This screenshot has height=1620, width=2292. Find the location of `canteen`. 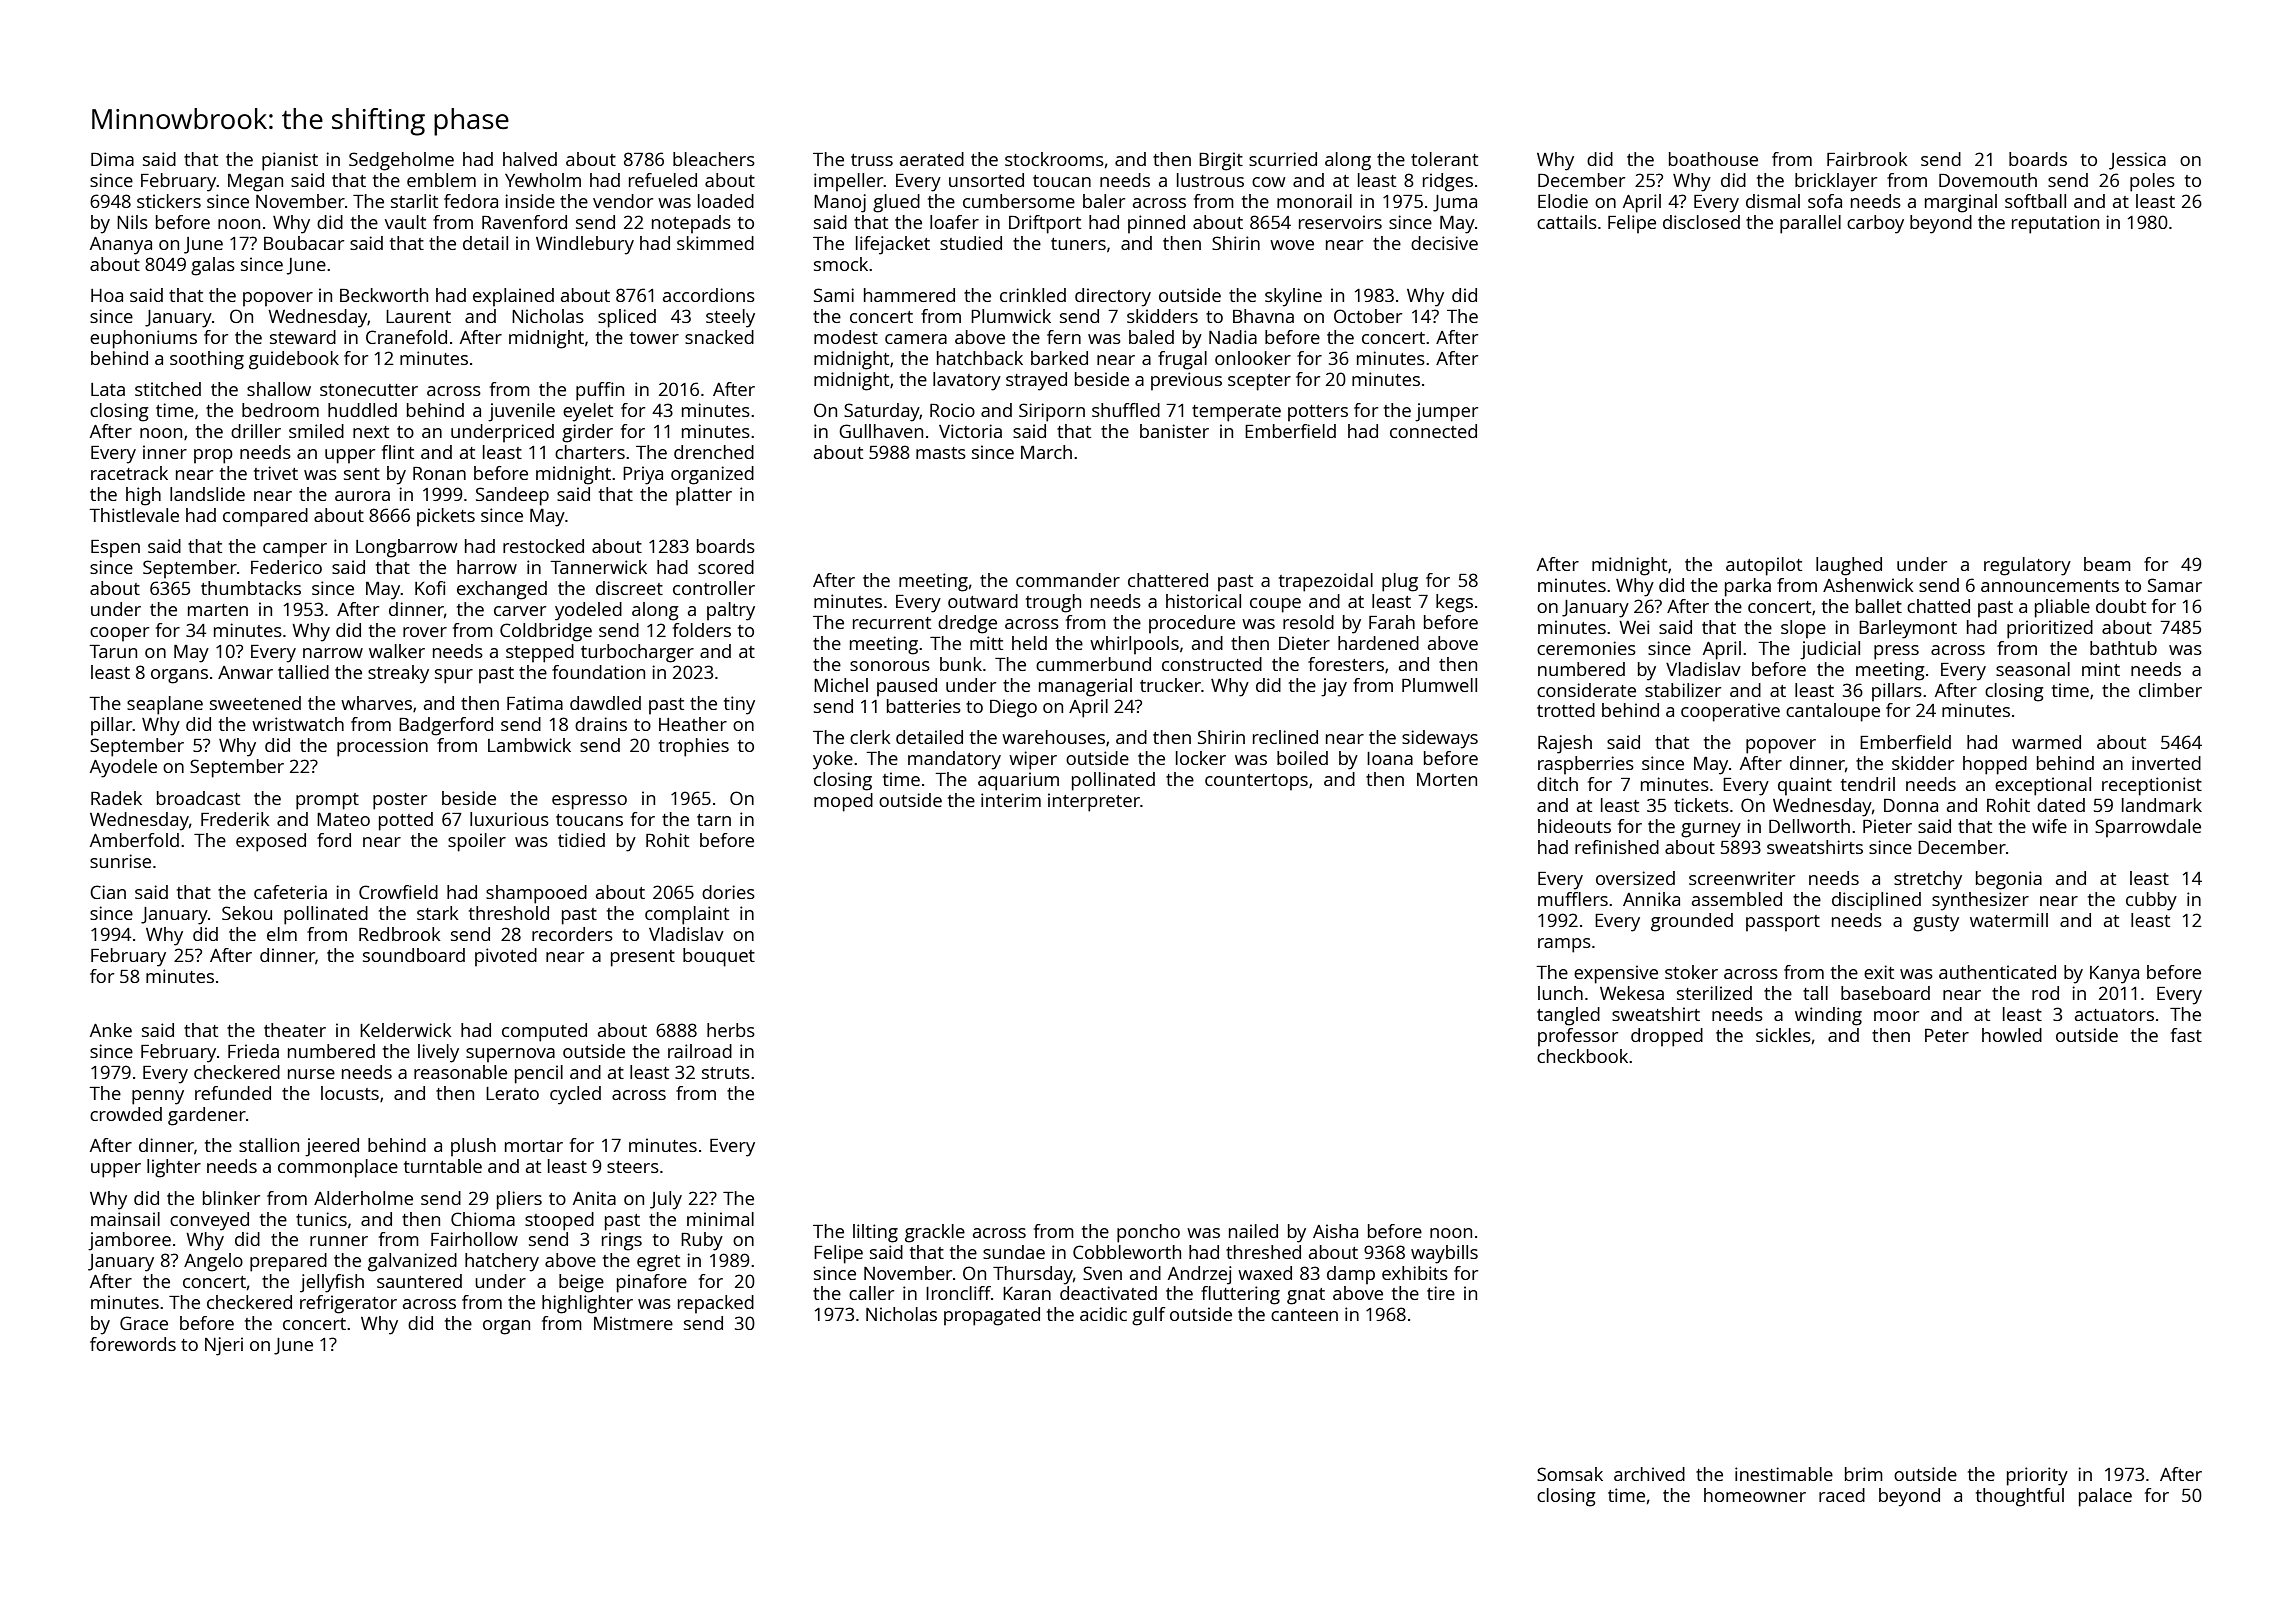

canteen is located at coordinates (1304, 1315).
